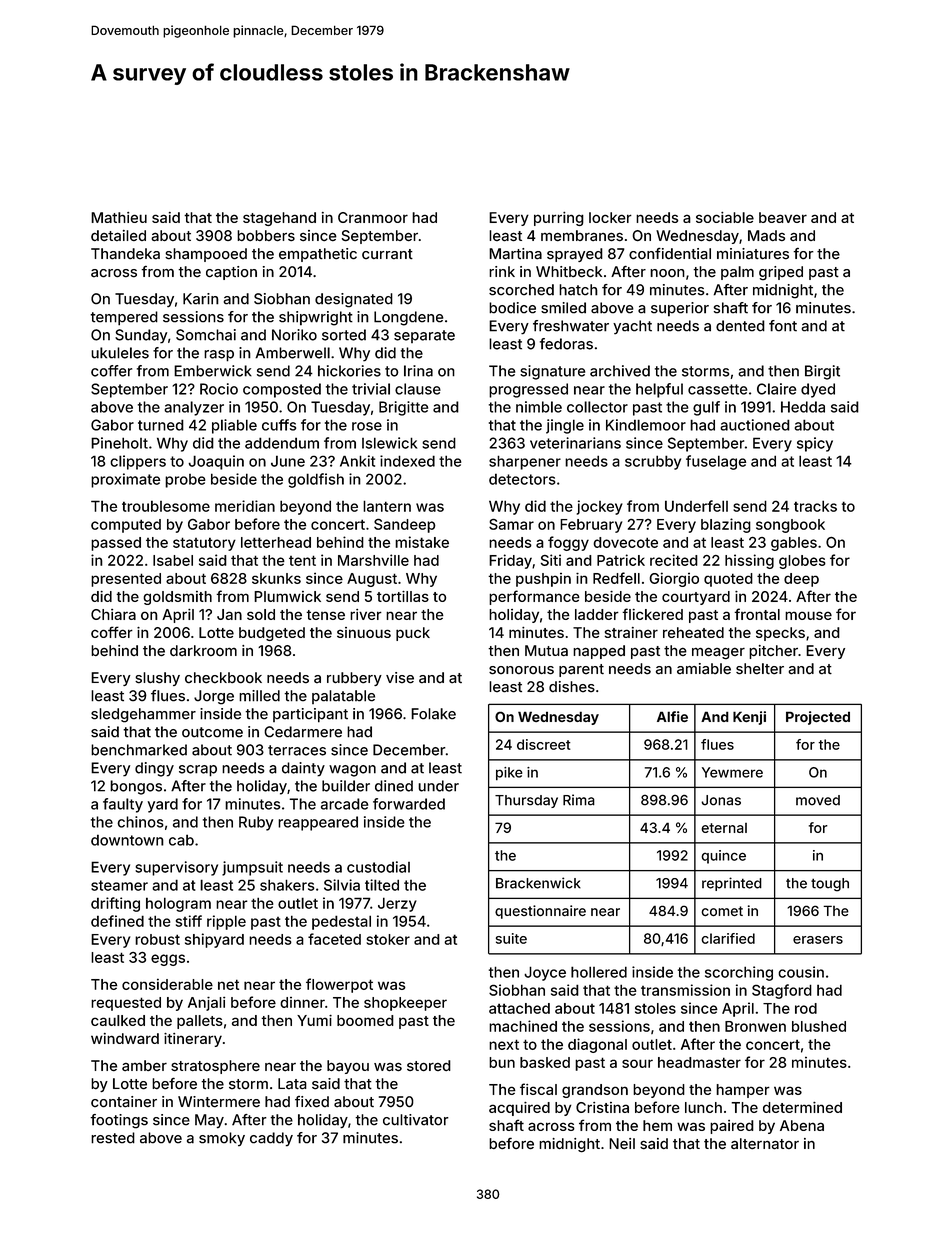 The height and width of the image is (1233, 952). I want to click on reprinted, so click(732, 884).
